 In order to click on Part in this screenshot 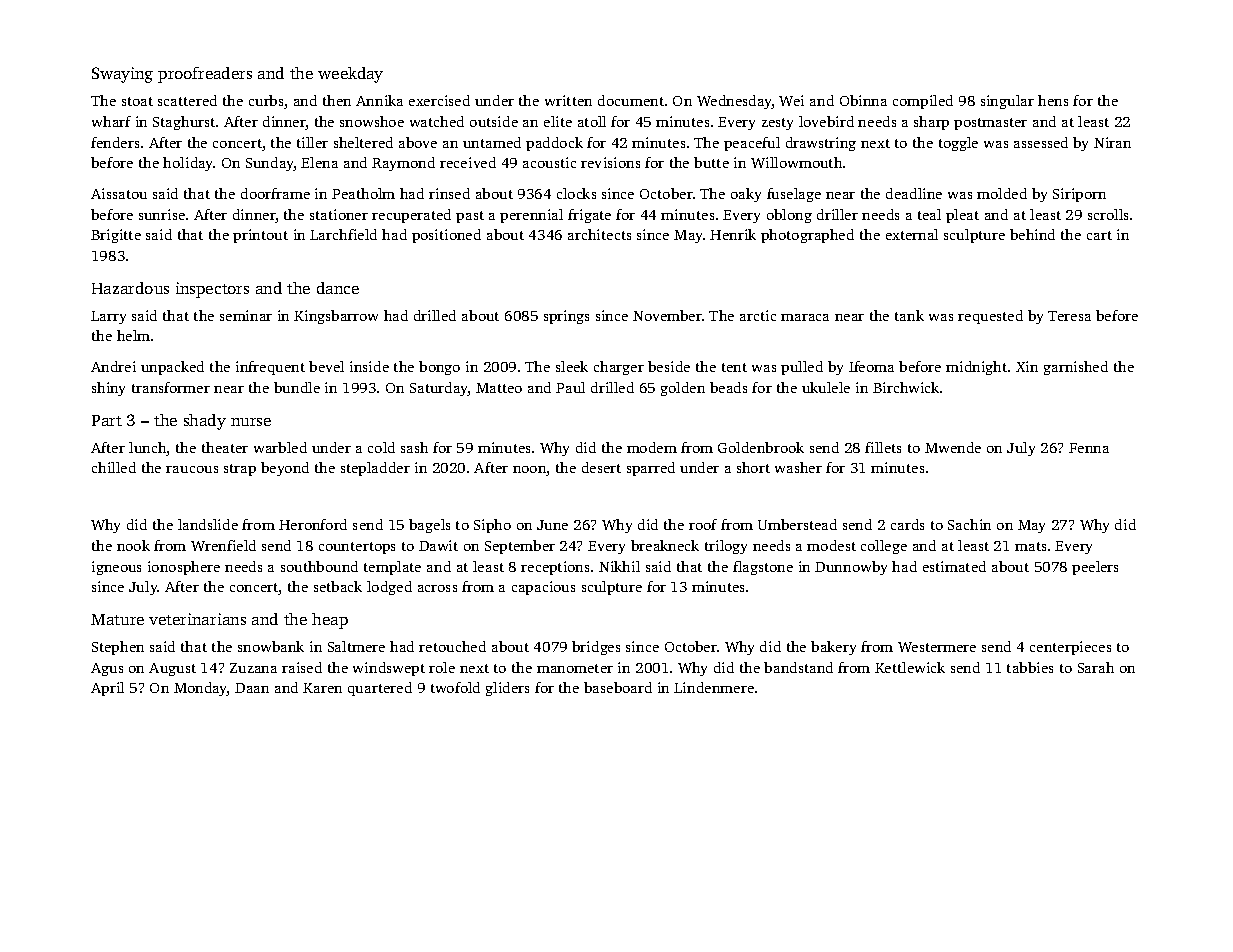, I will do `click(107, 420)`.
